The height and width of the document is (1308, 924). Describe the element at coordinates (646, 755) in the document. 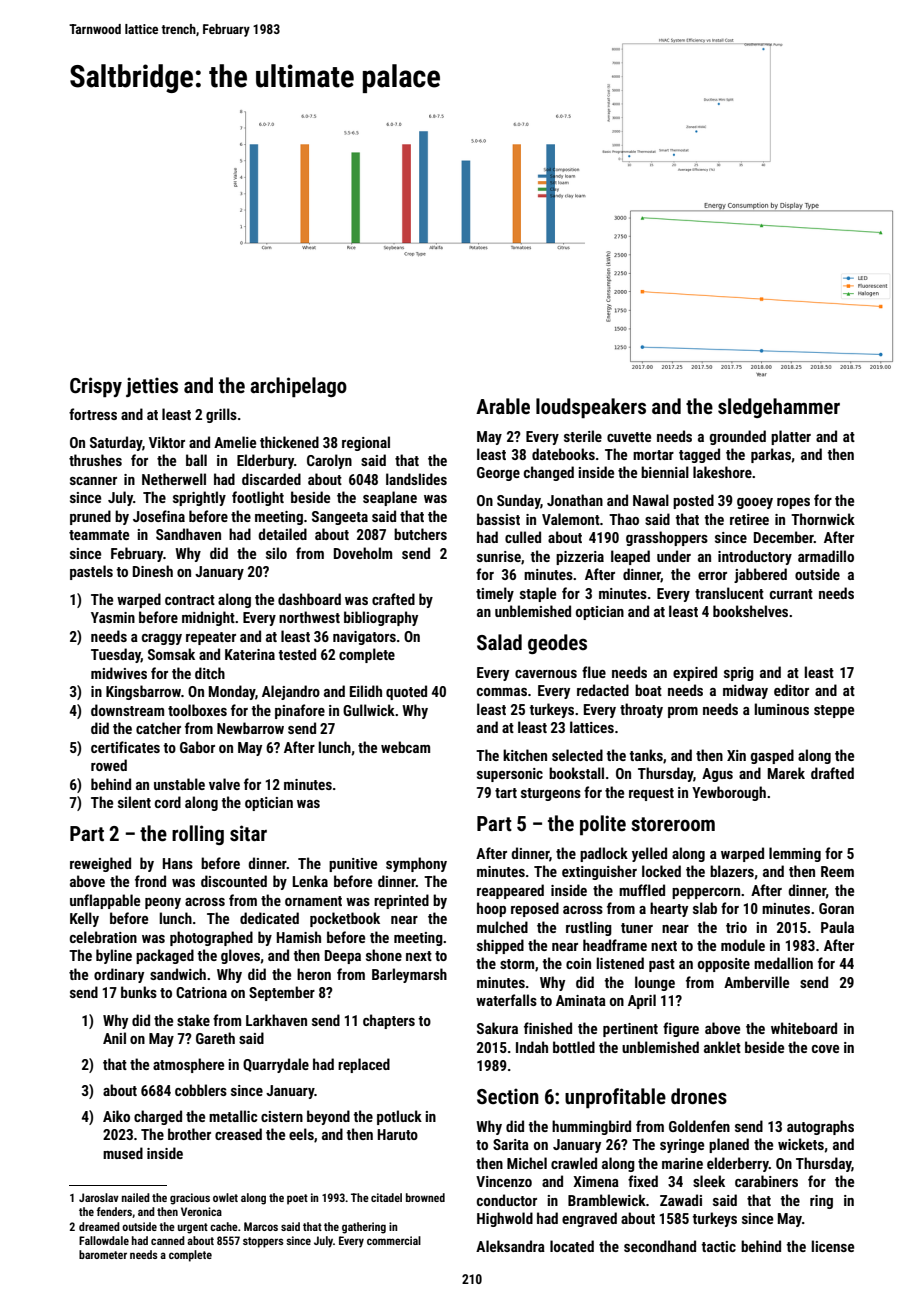

I see `tanks` at that location.
